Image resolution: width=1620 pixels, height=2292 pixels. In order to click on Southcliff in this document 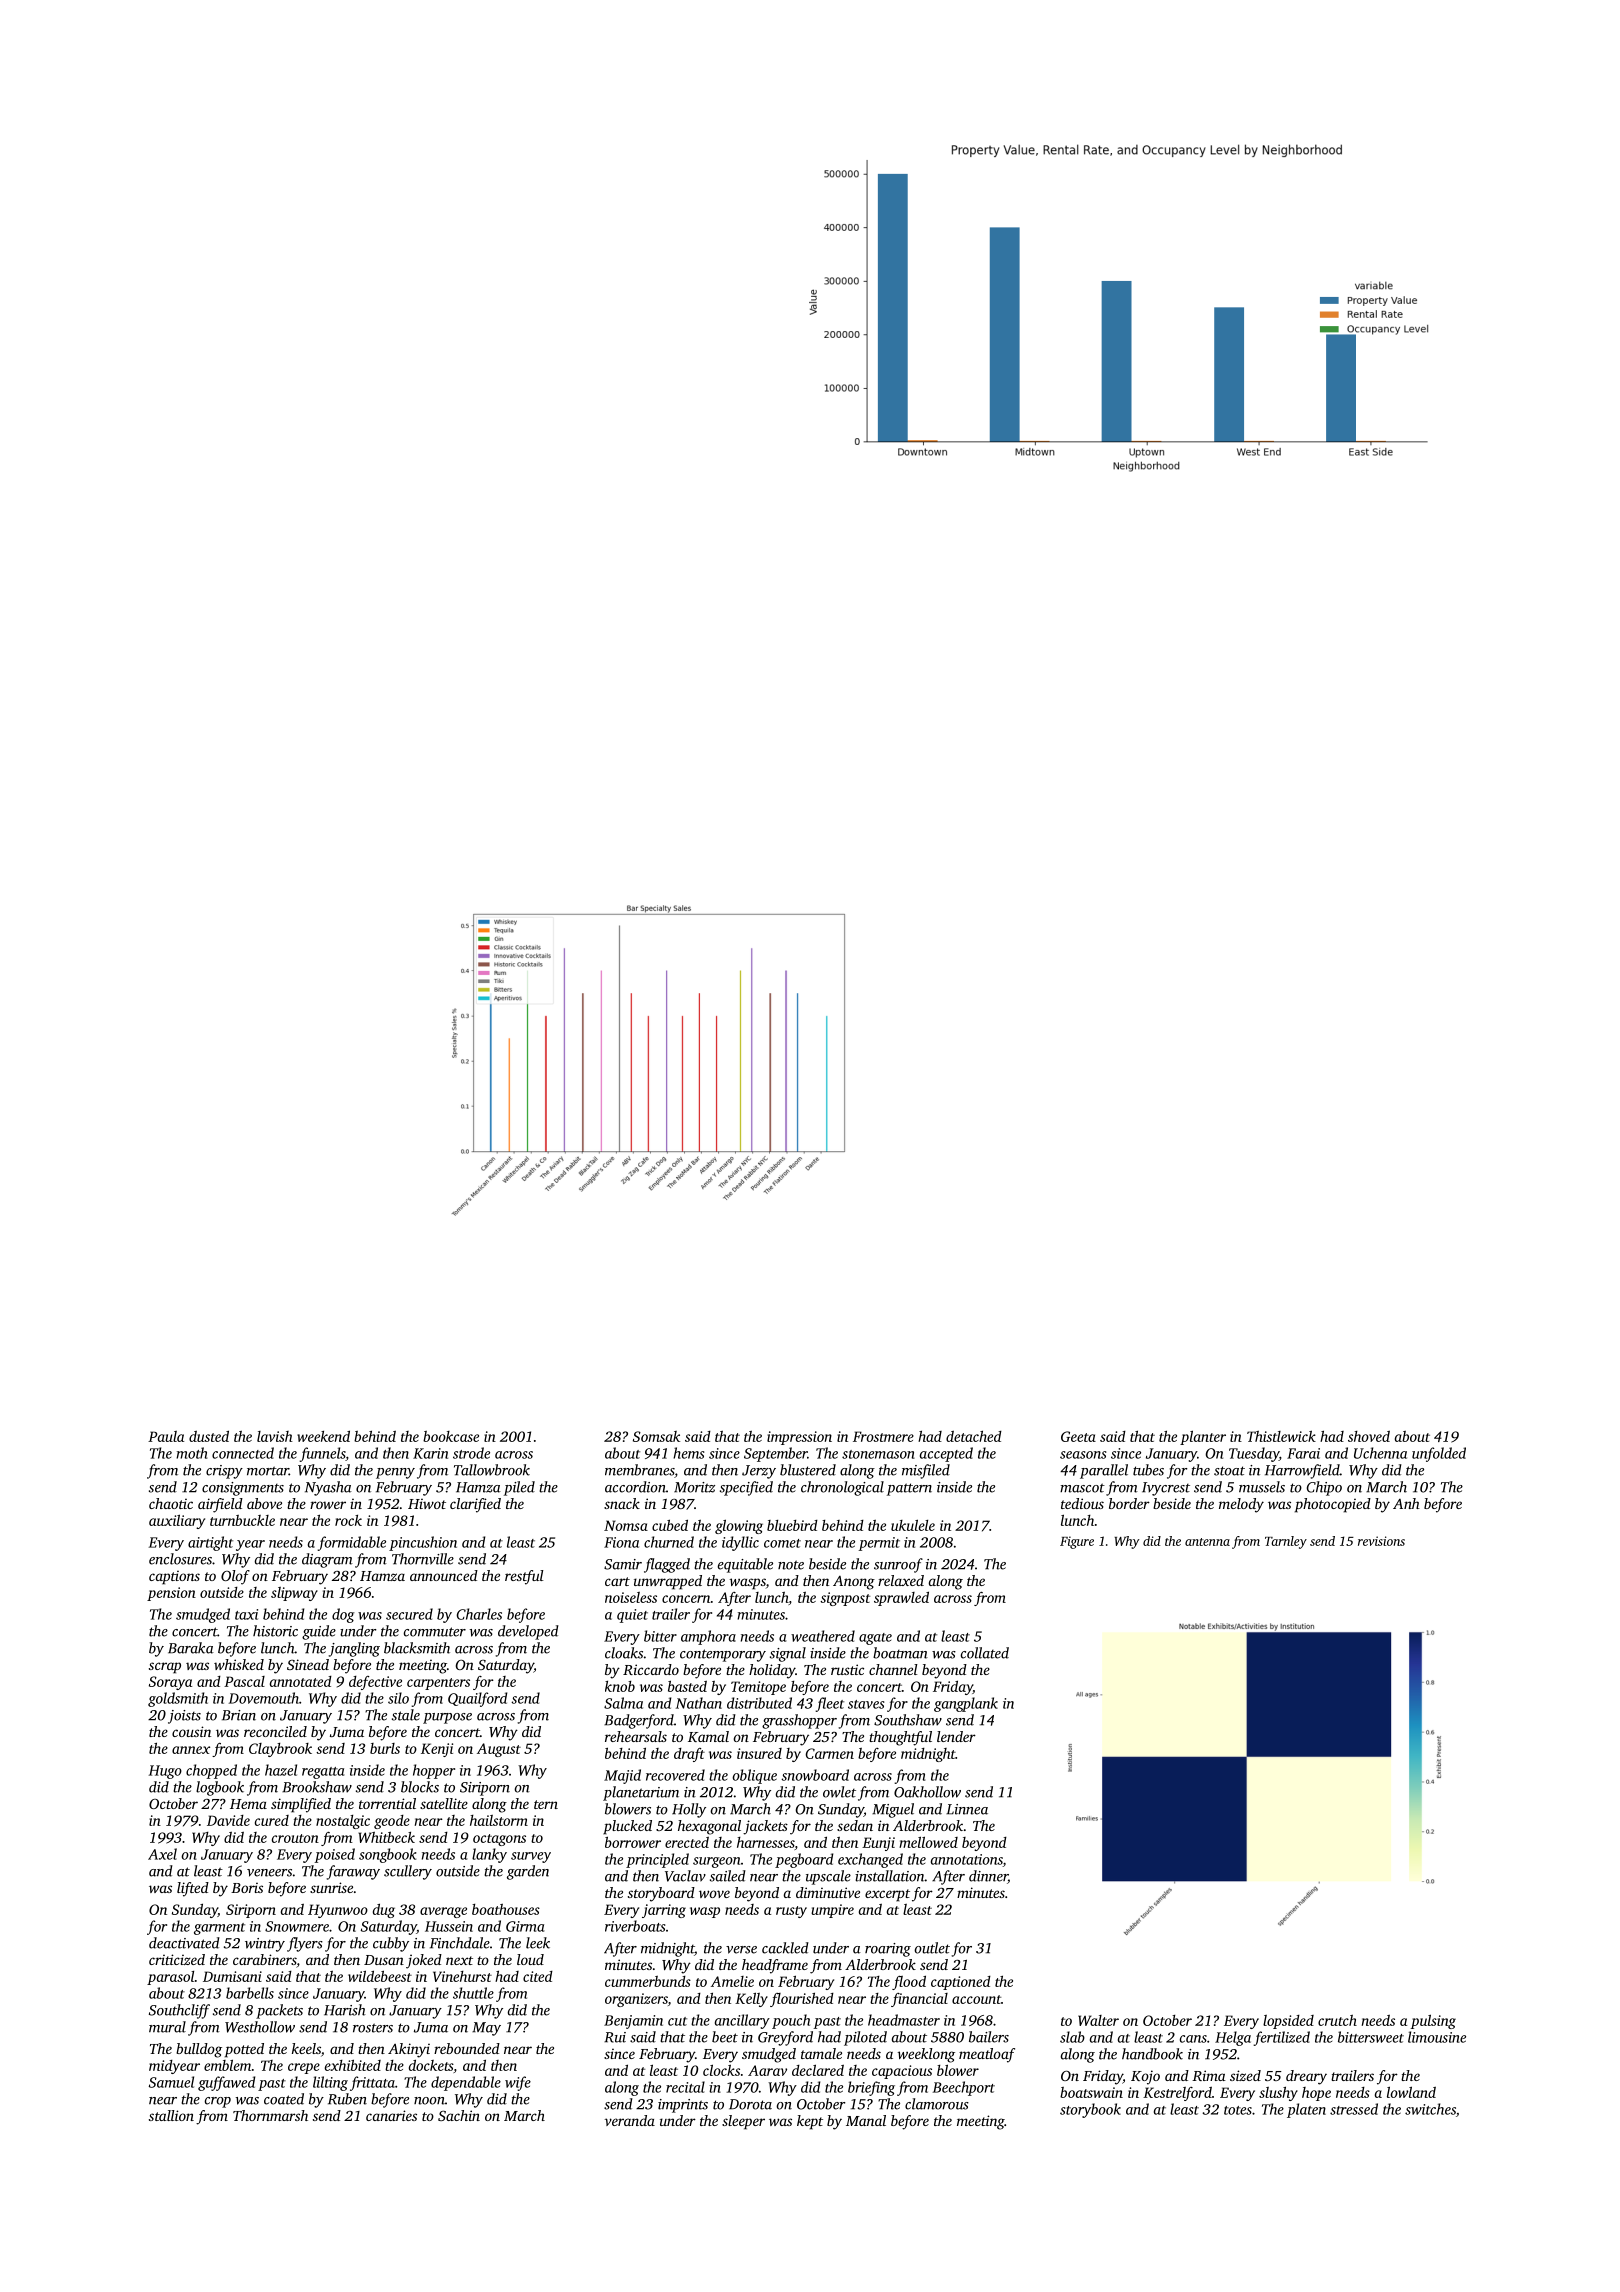, I will do `click(179, 2011)`.
